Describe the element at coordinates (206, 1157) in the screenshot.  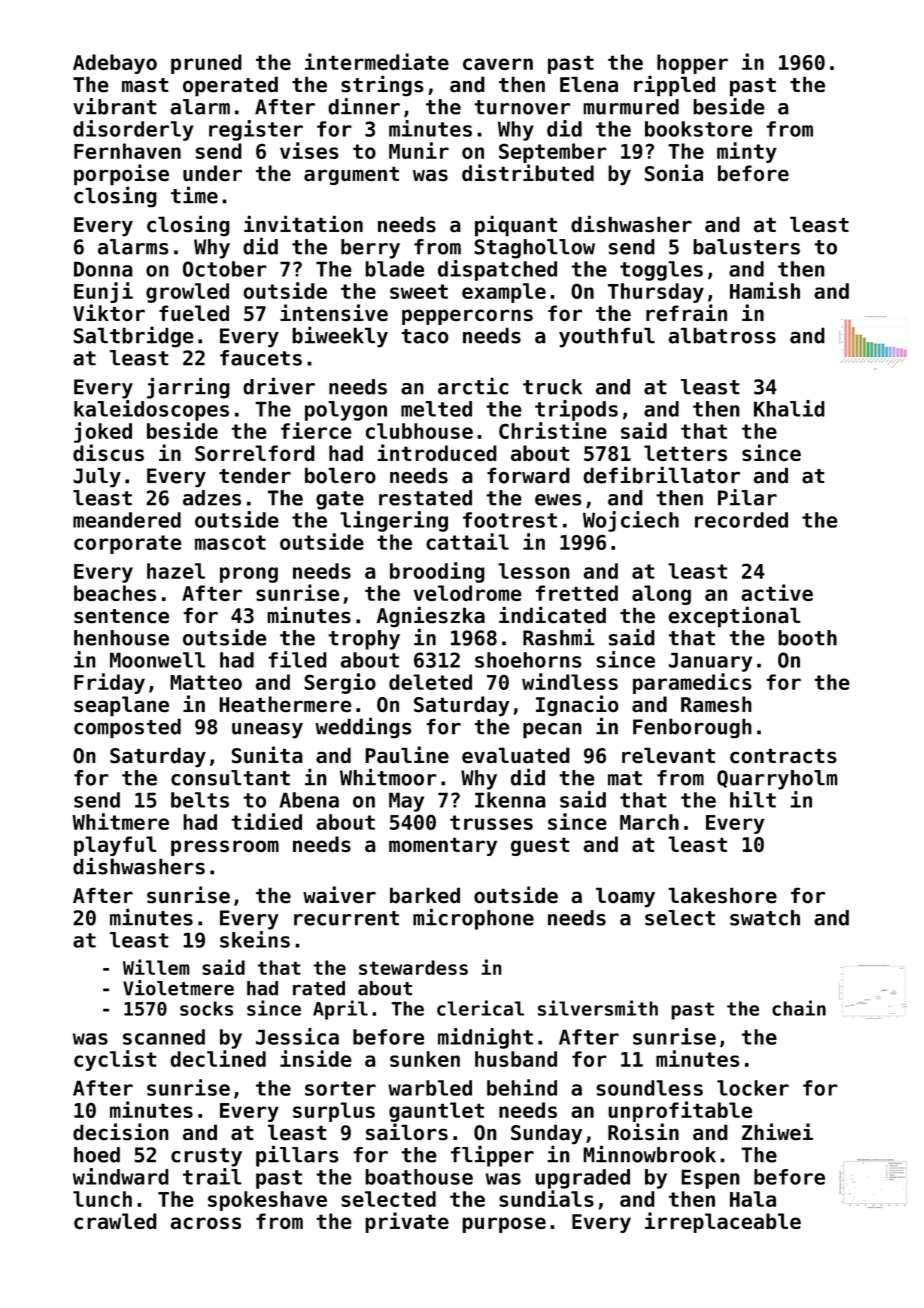
I see `crusty` at that location.
